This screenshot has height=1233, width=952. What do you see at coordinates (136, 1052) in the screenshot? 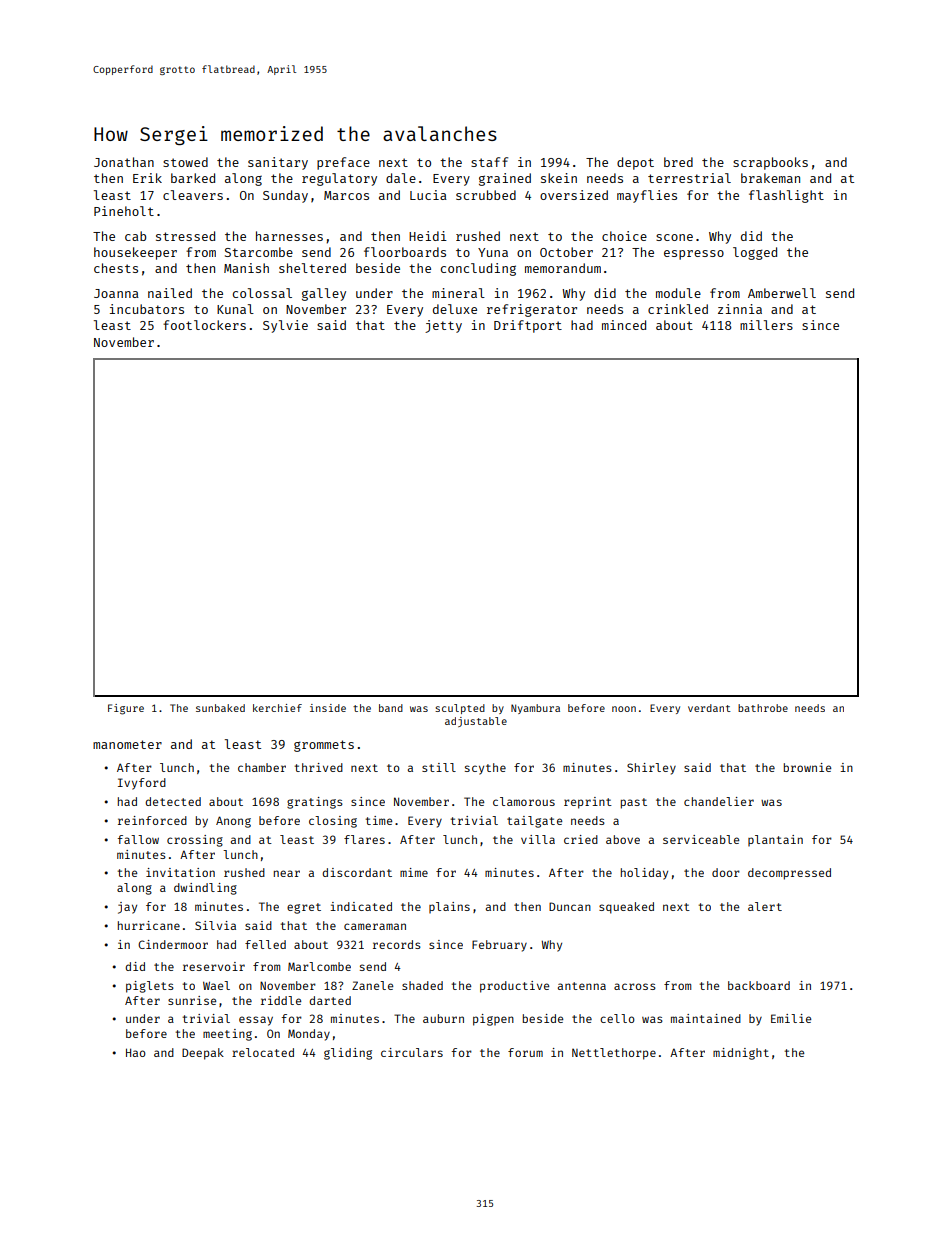
I see `Hao` at bounding box center [136, 1052].
